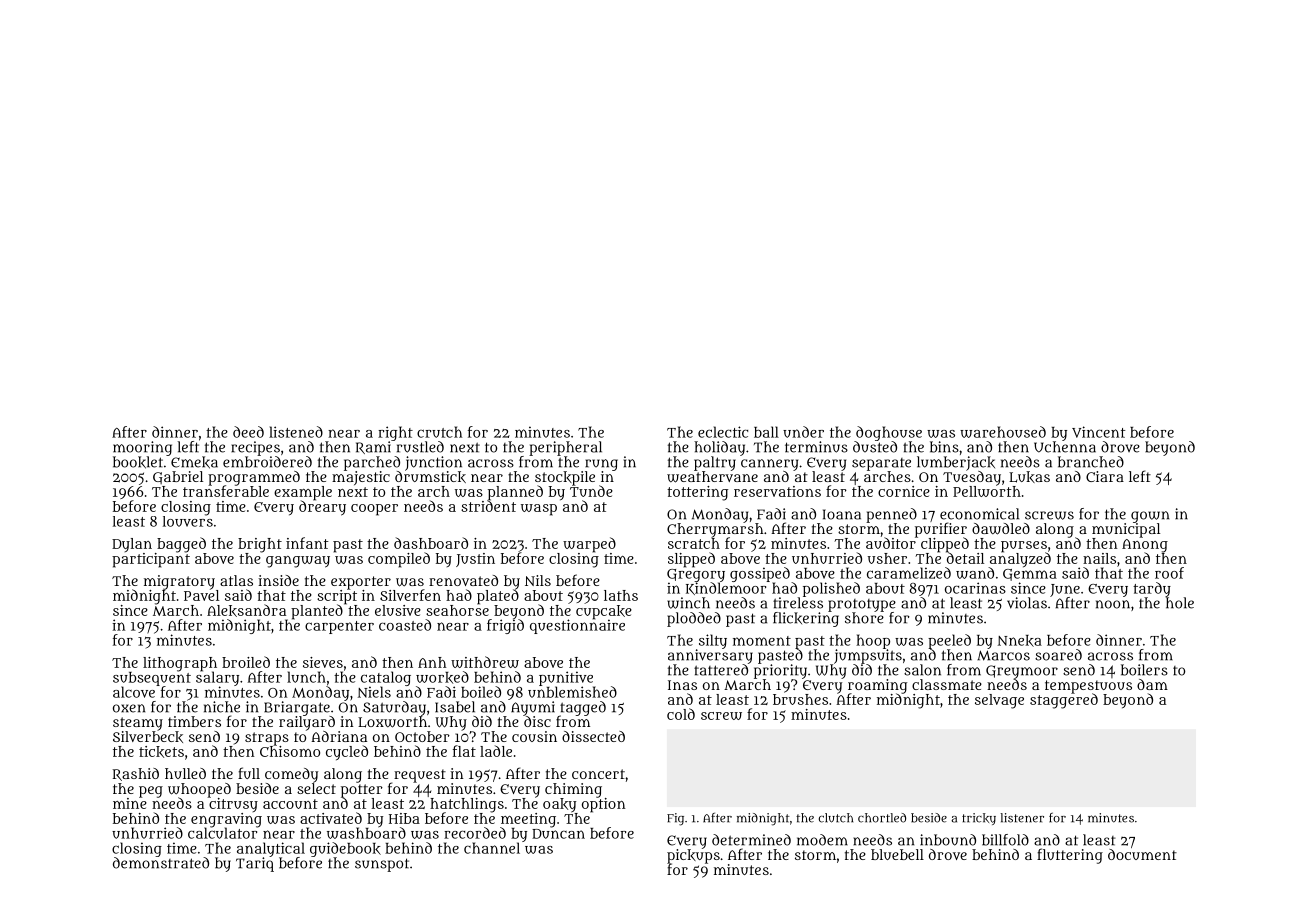 This document has height=924, width=1308. Describe the element at coordinates (1070, 856) in the document. I see `fluttering` at that location.
